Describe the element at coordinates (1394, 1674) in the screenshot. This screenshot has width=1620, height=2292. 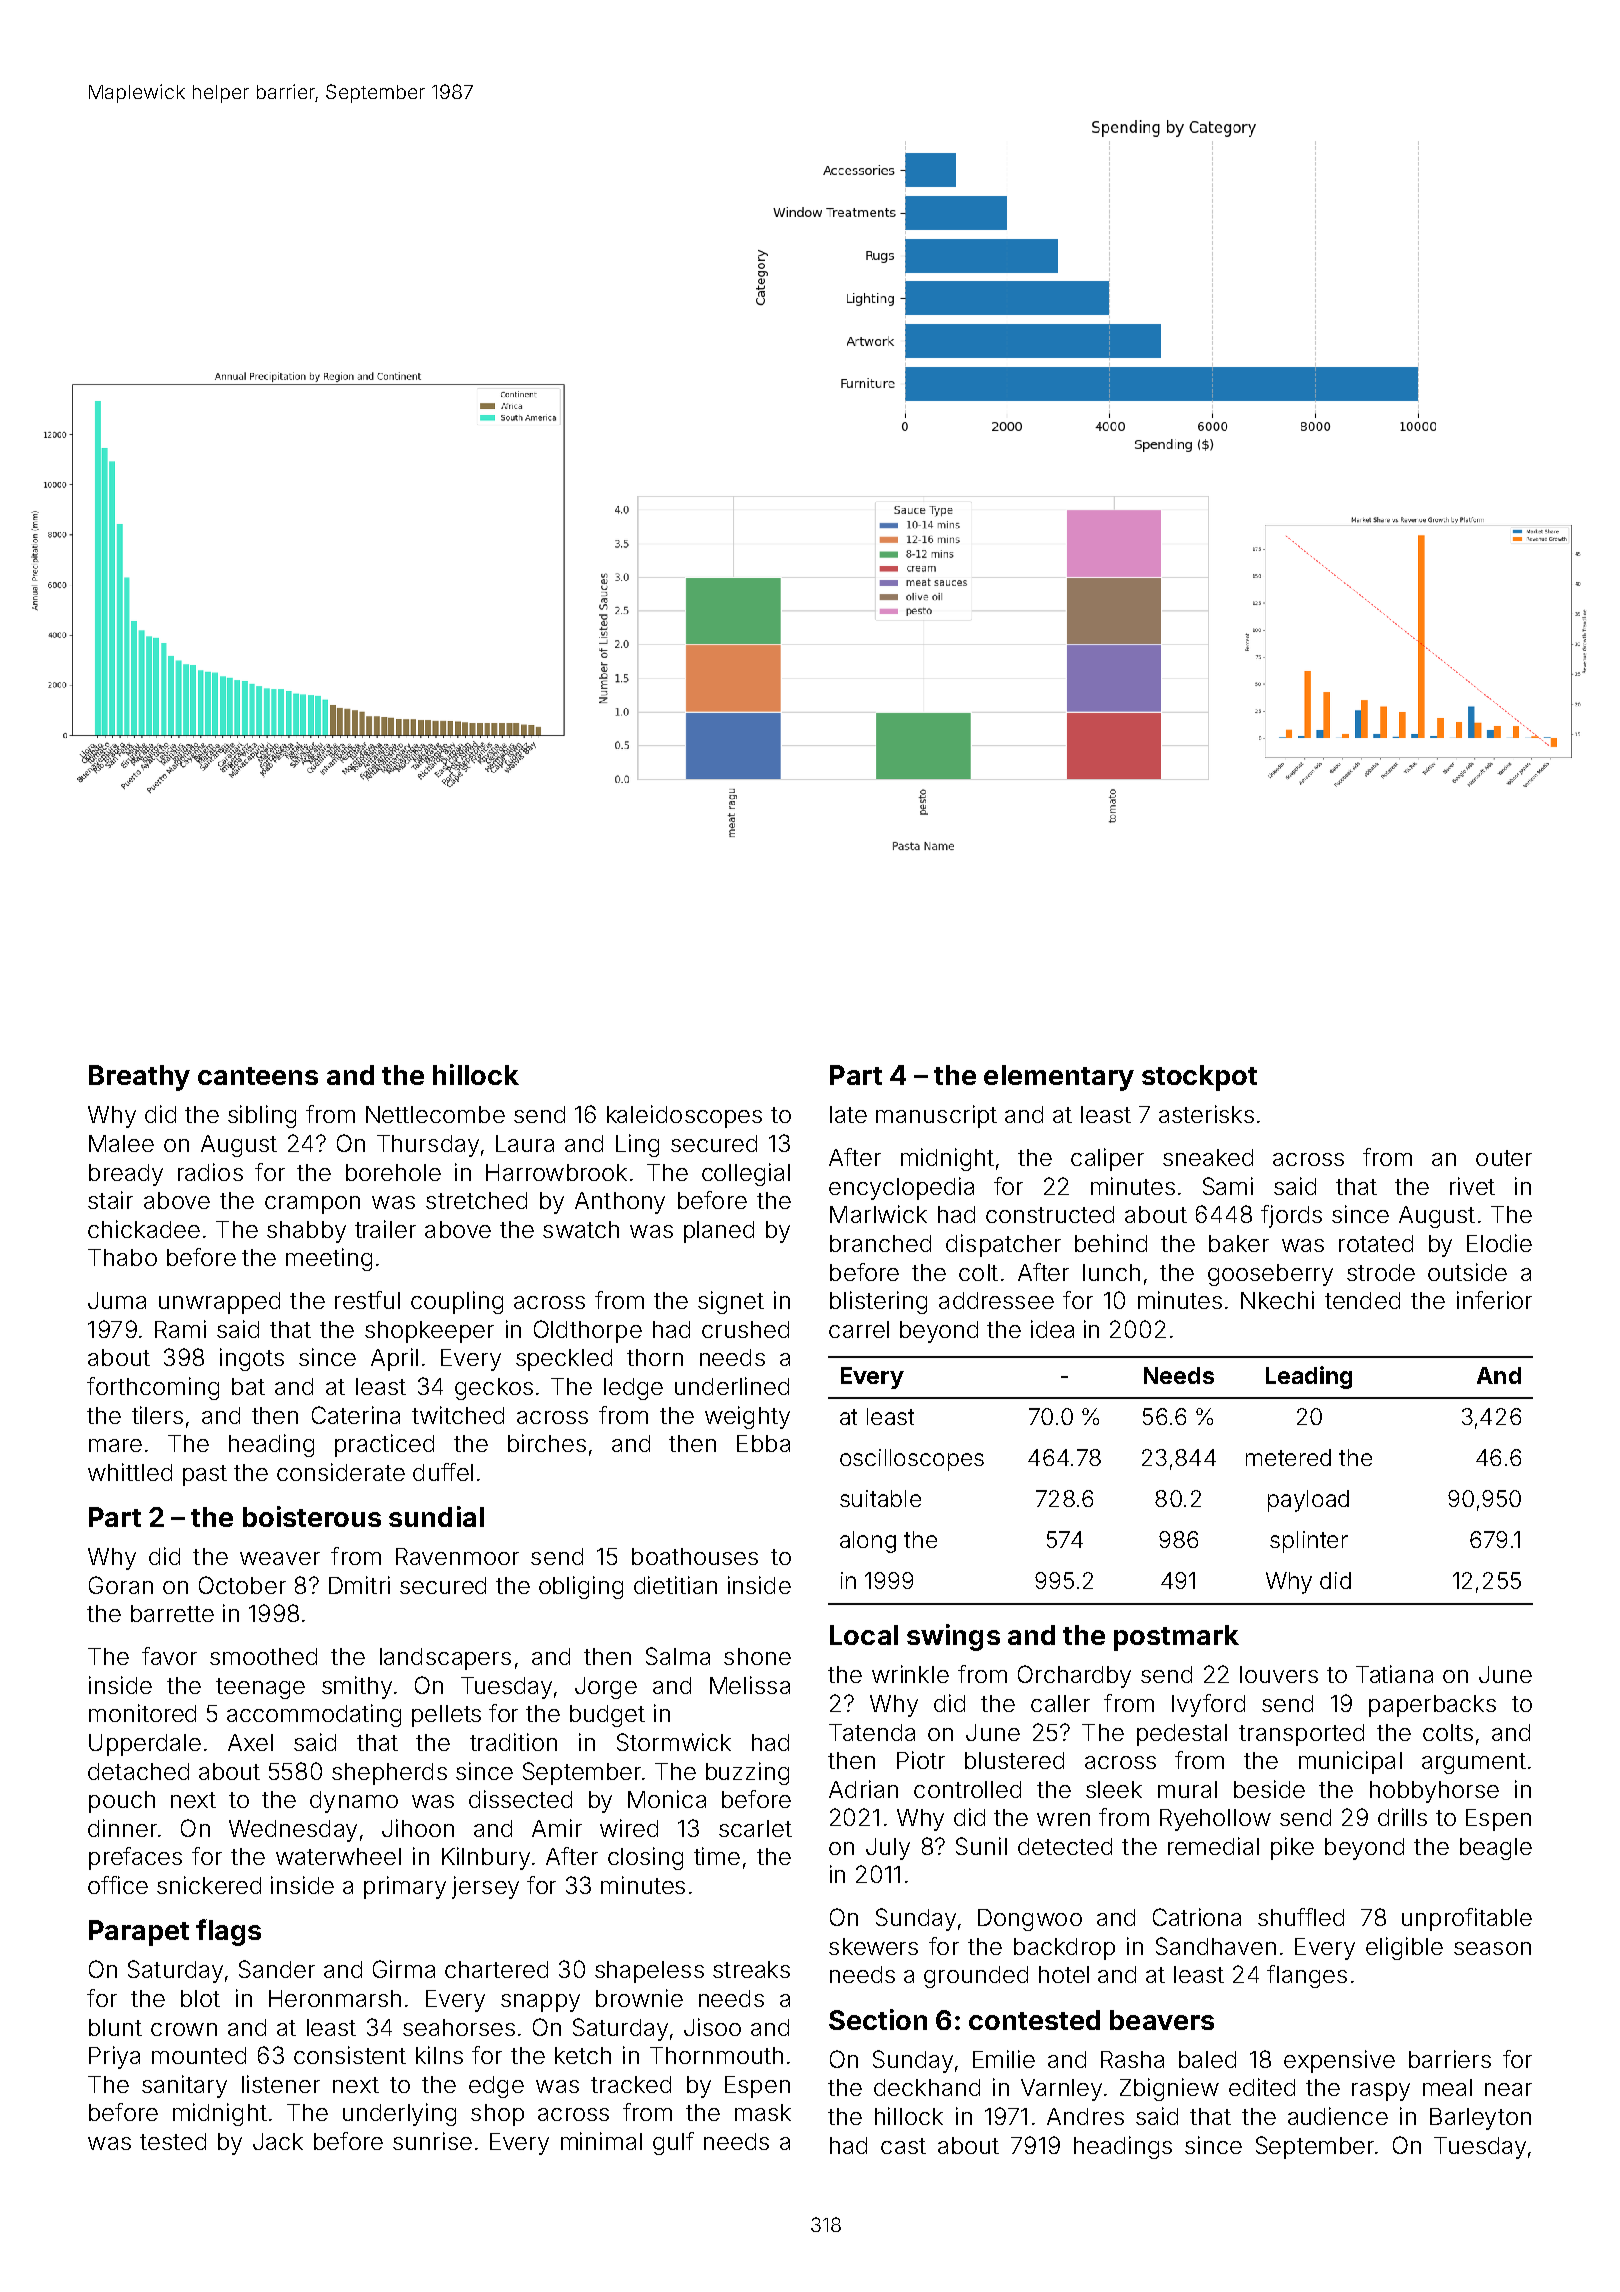
I see `Tatiana` at that location.
